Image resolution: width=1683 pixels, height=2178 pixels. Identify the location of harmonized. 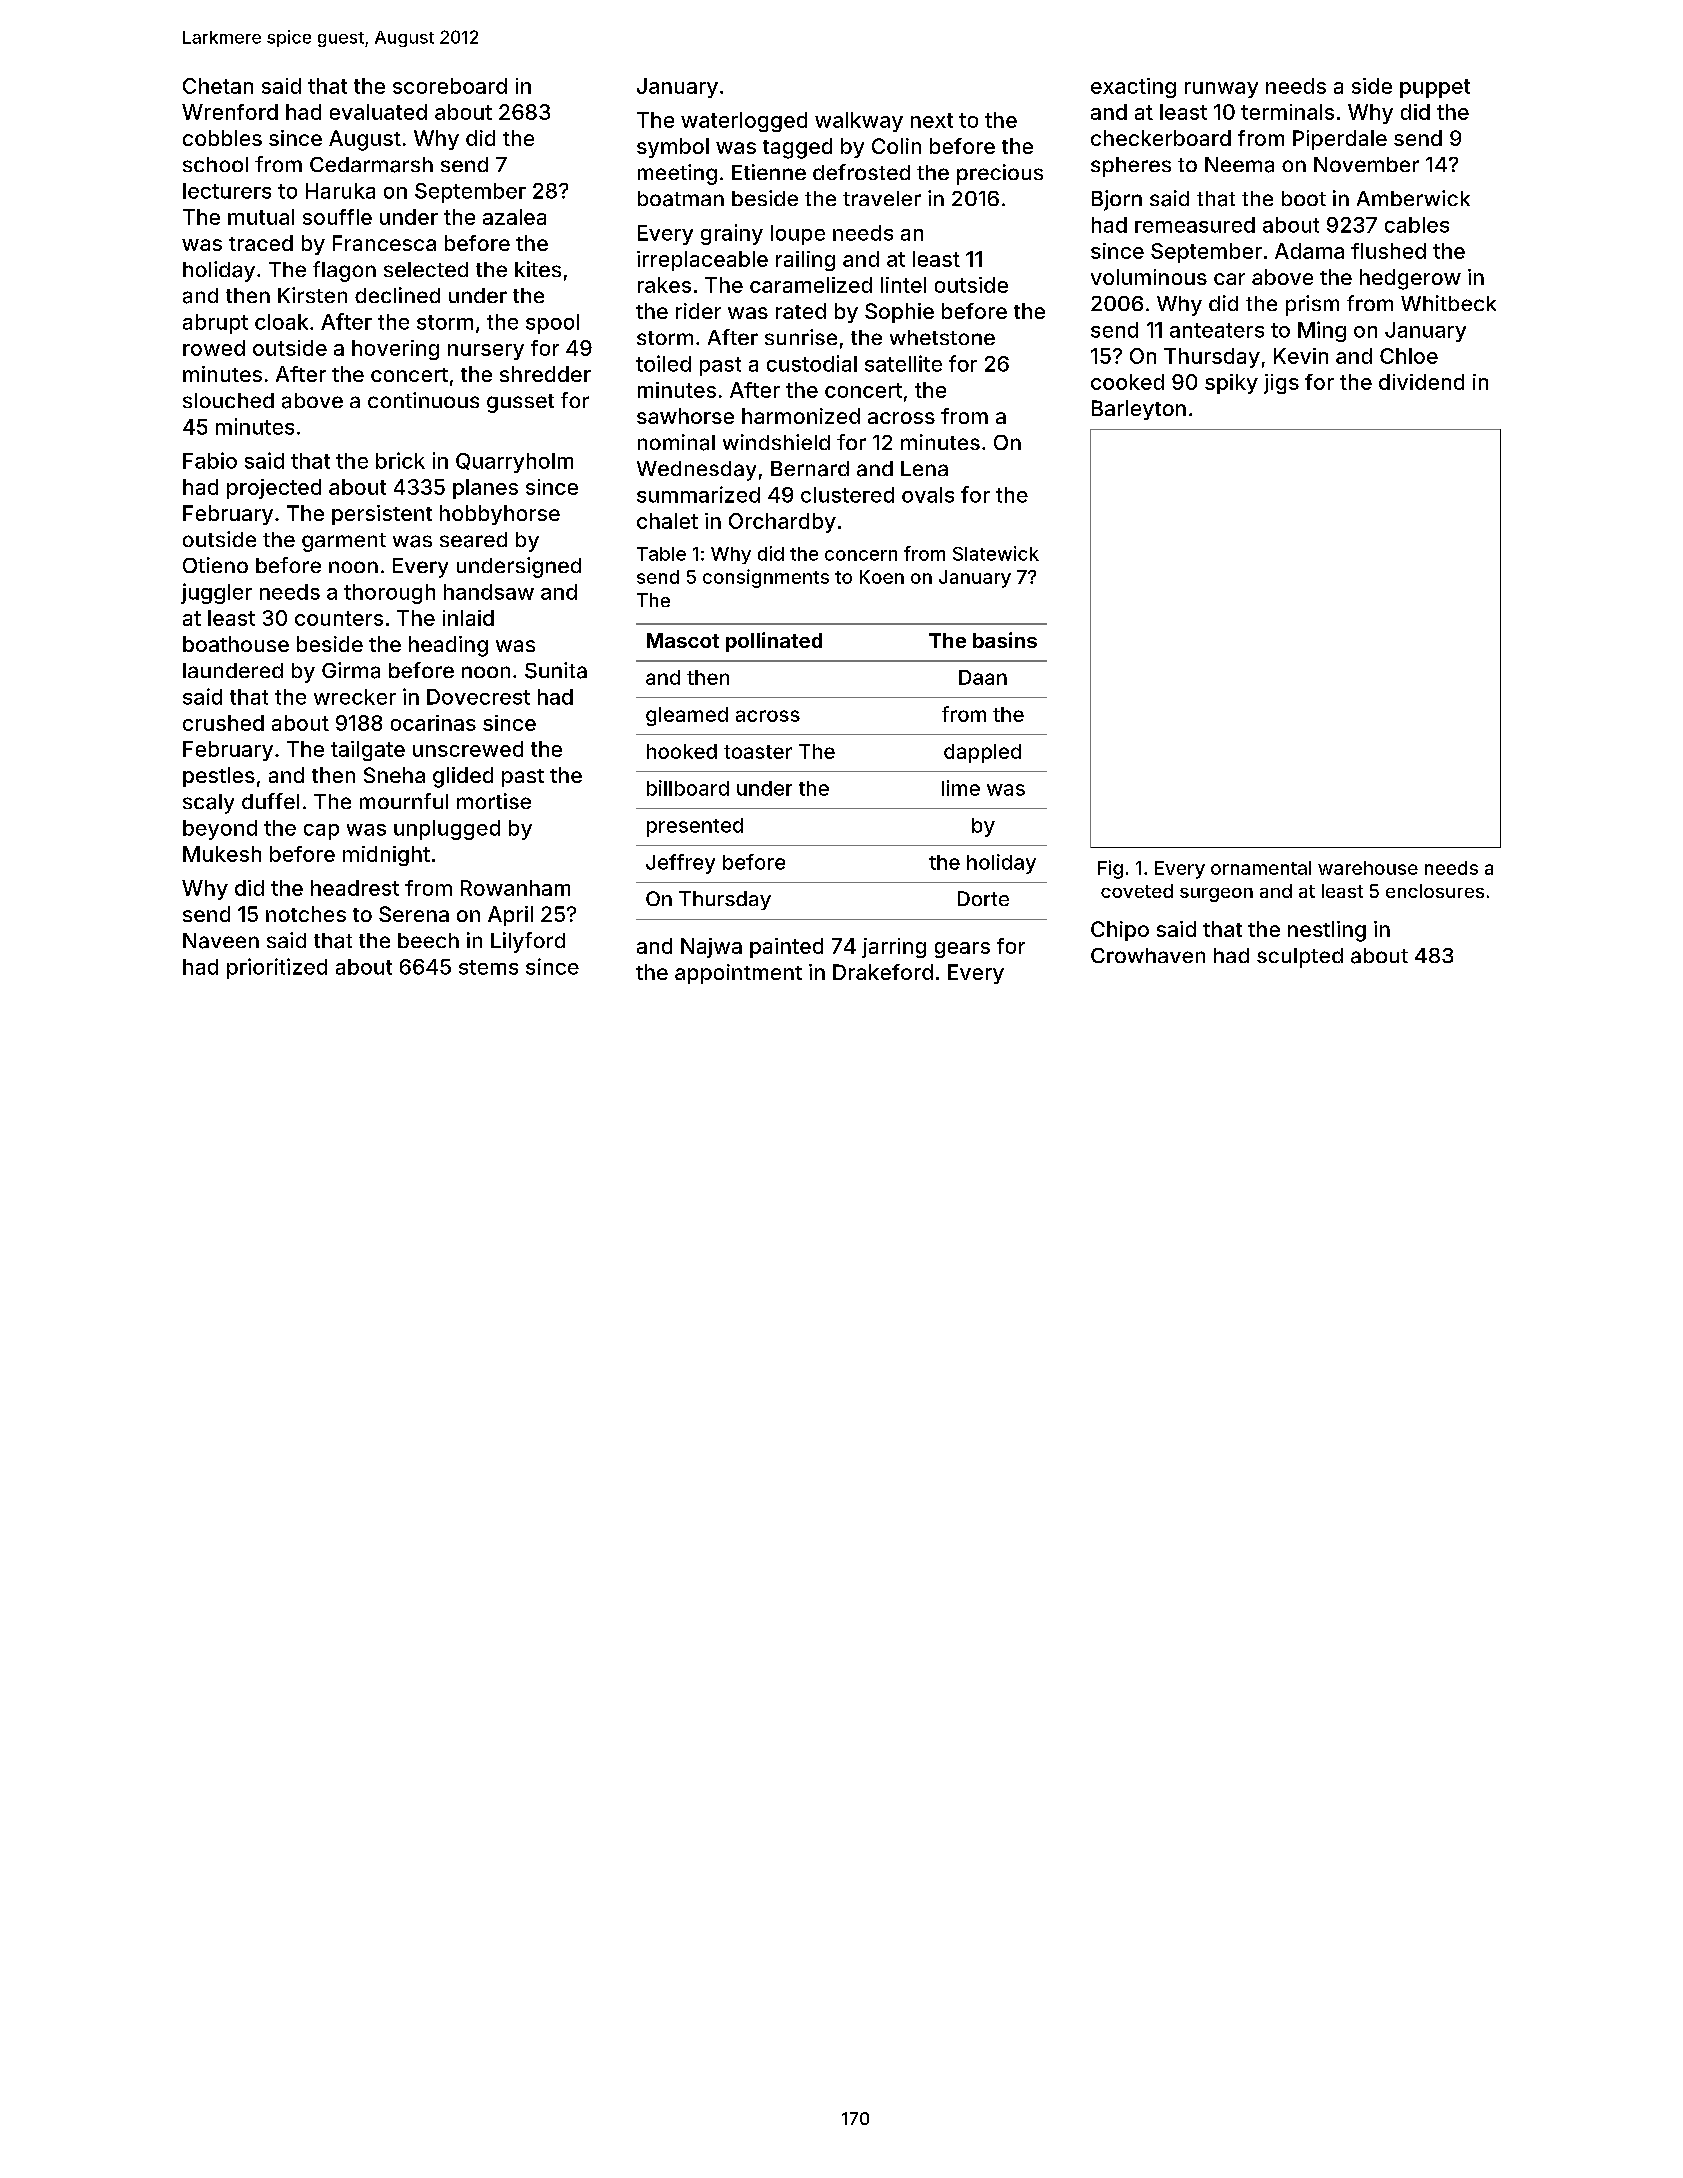
(801, 416).
